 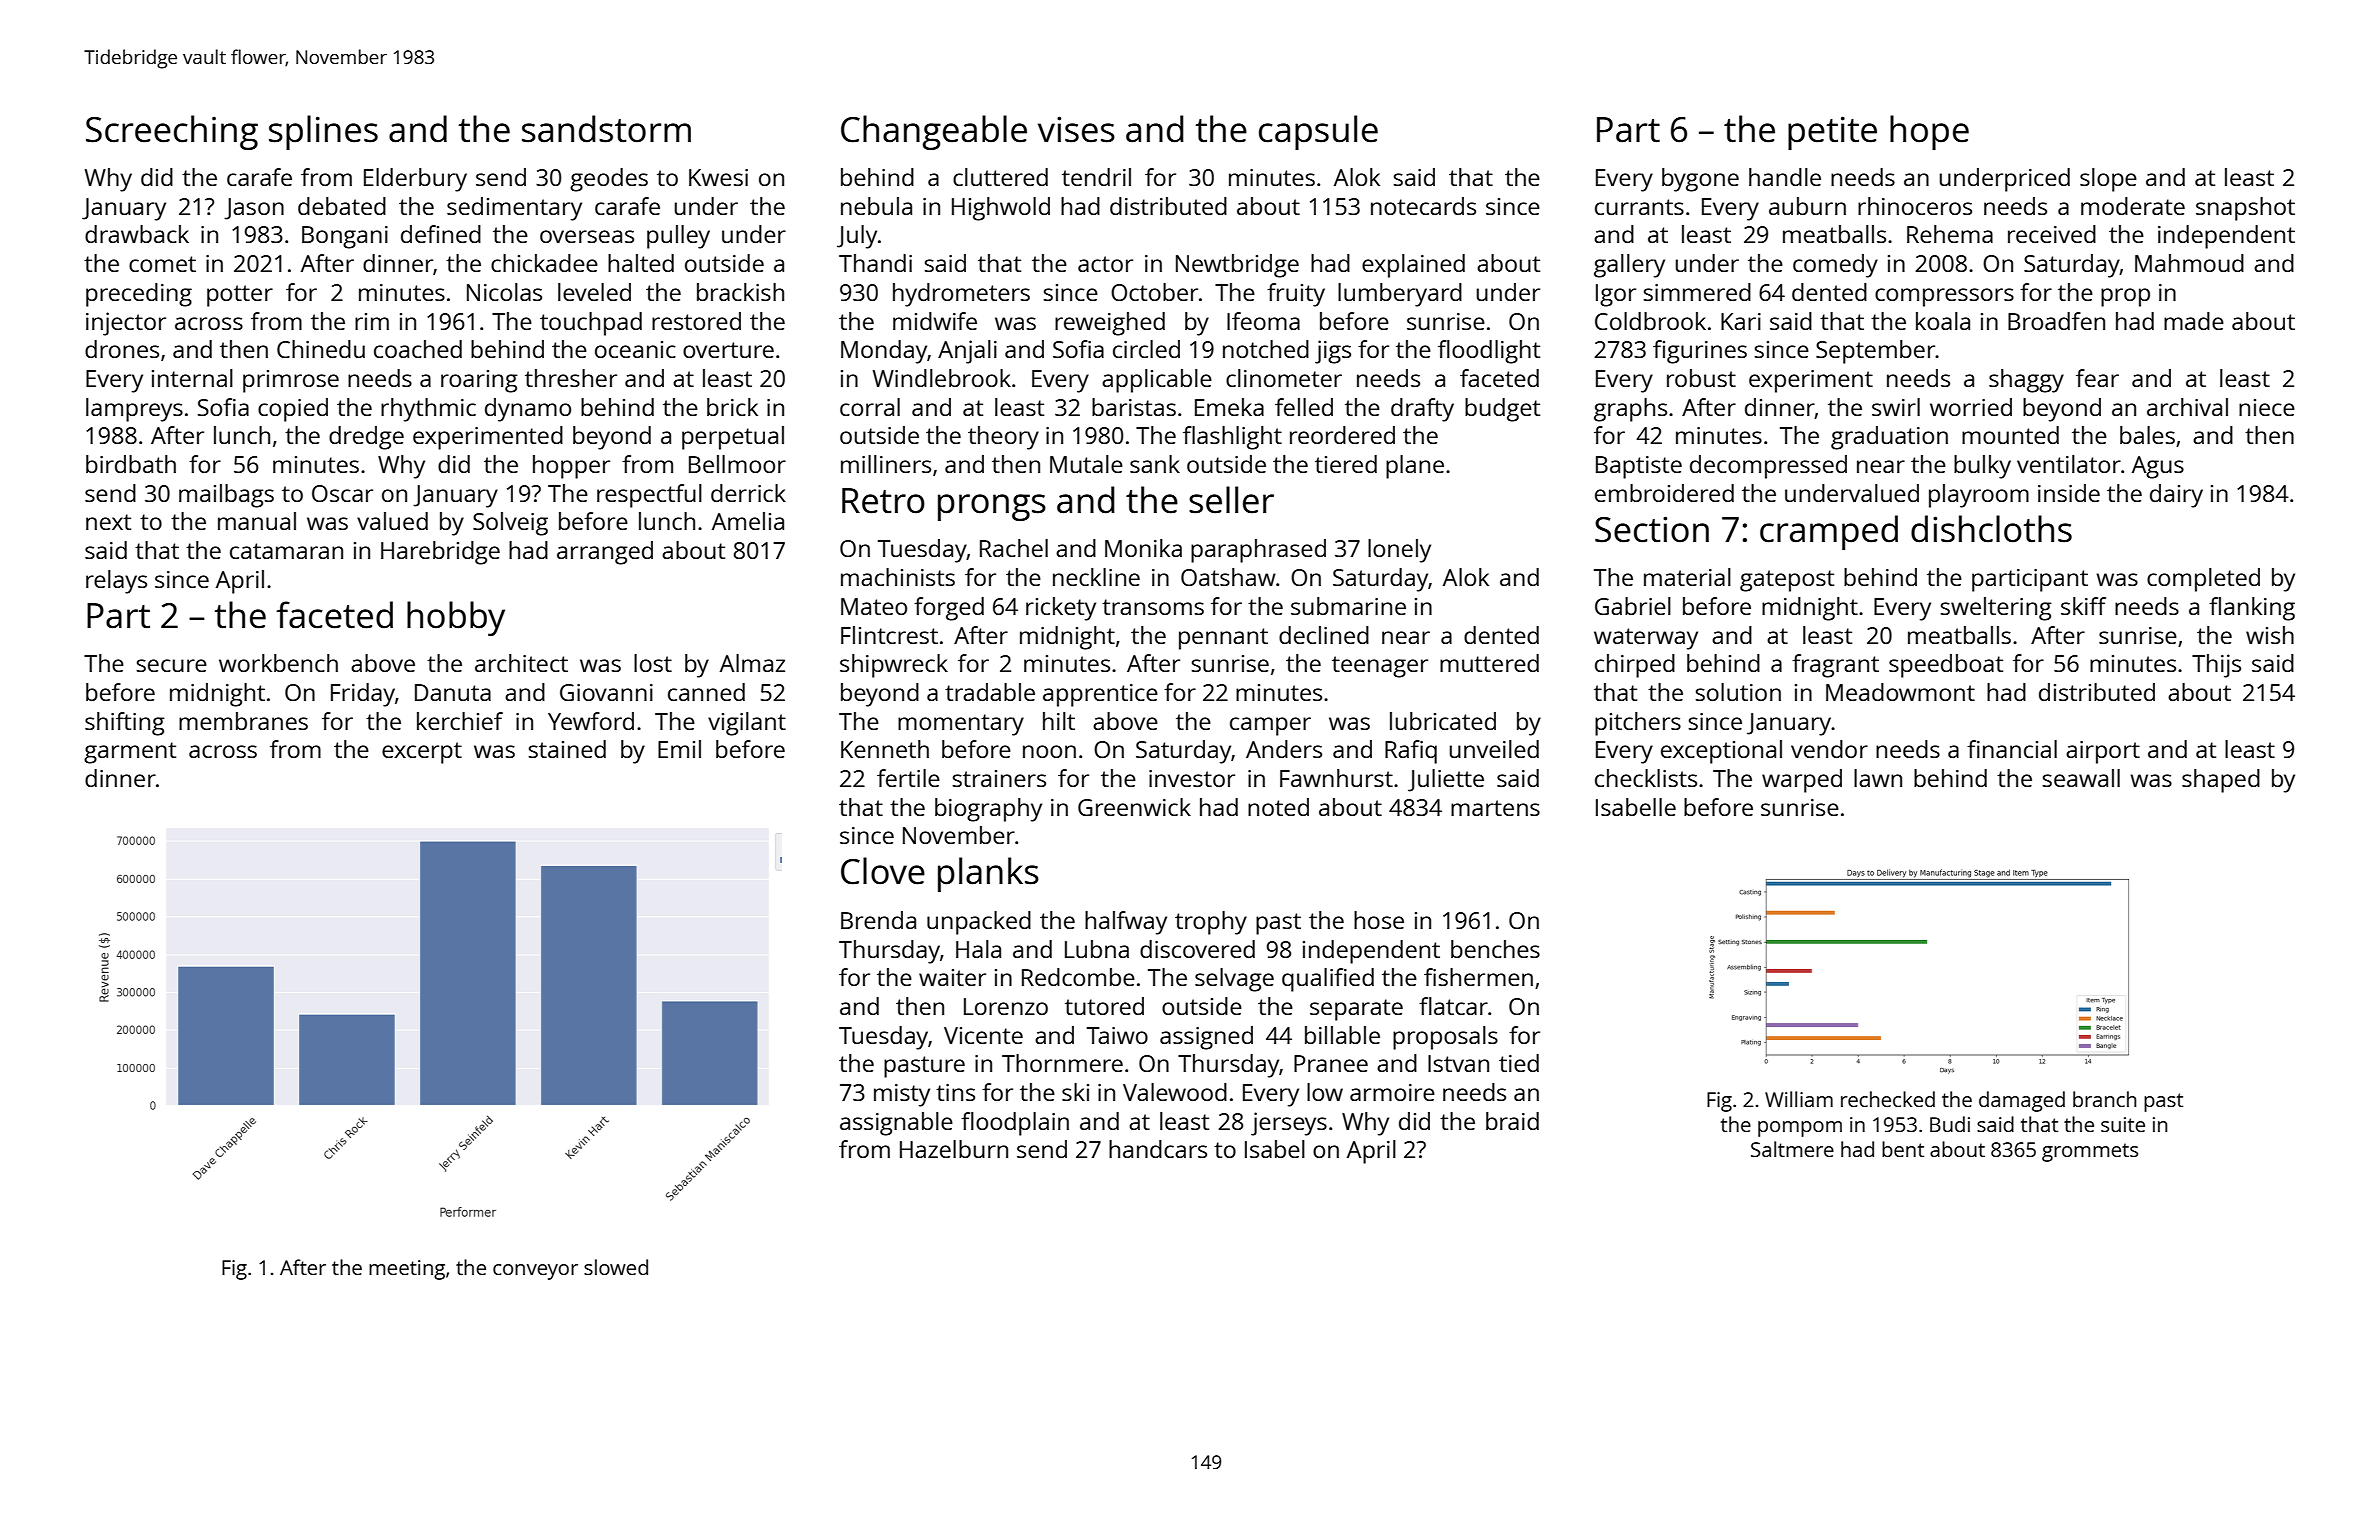 What do you see at coordinates (641, 263) in the page?
I see `halted` at bounding box center [641, 263].
